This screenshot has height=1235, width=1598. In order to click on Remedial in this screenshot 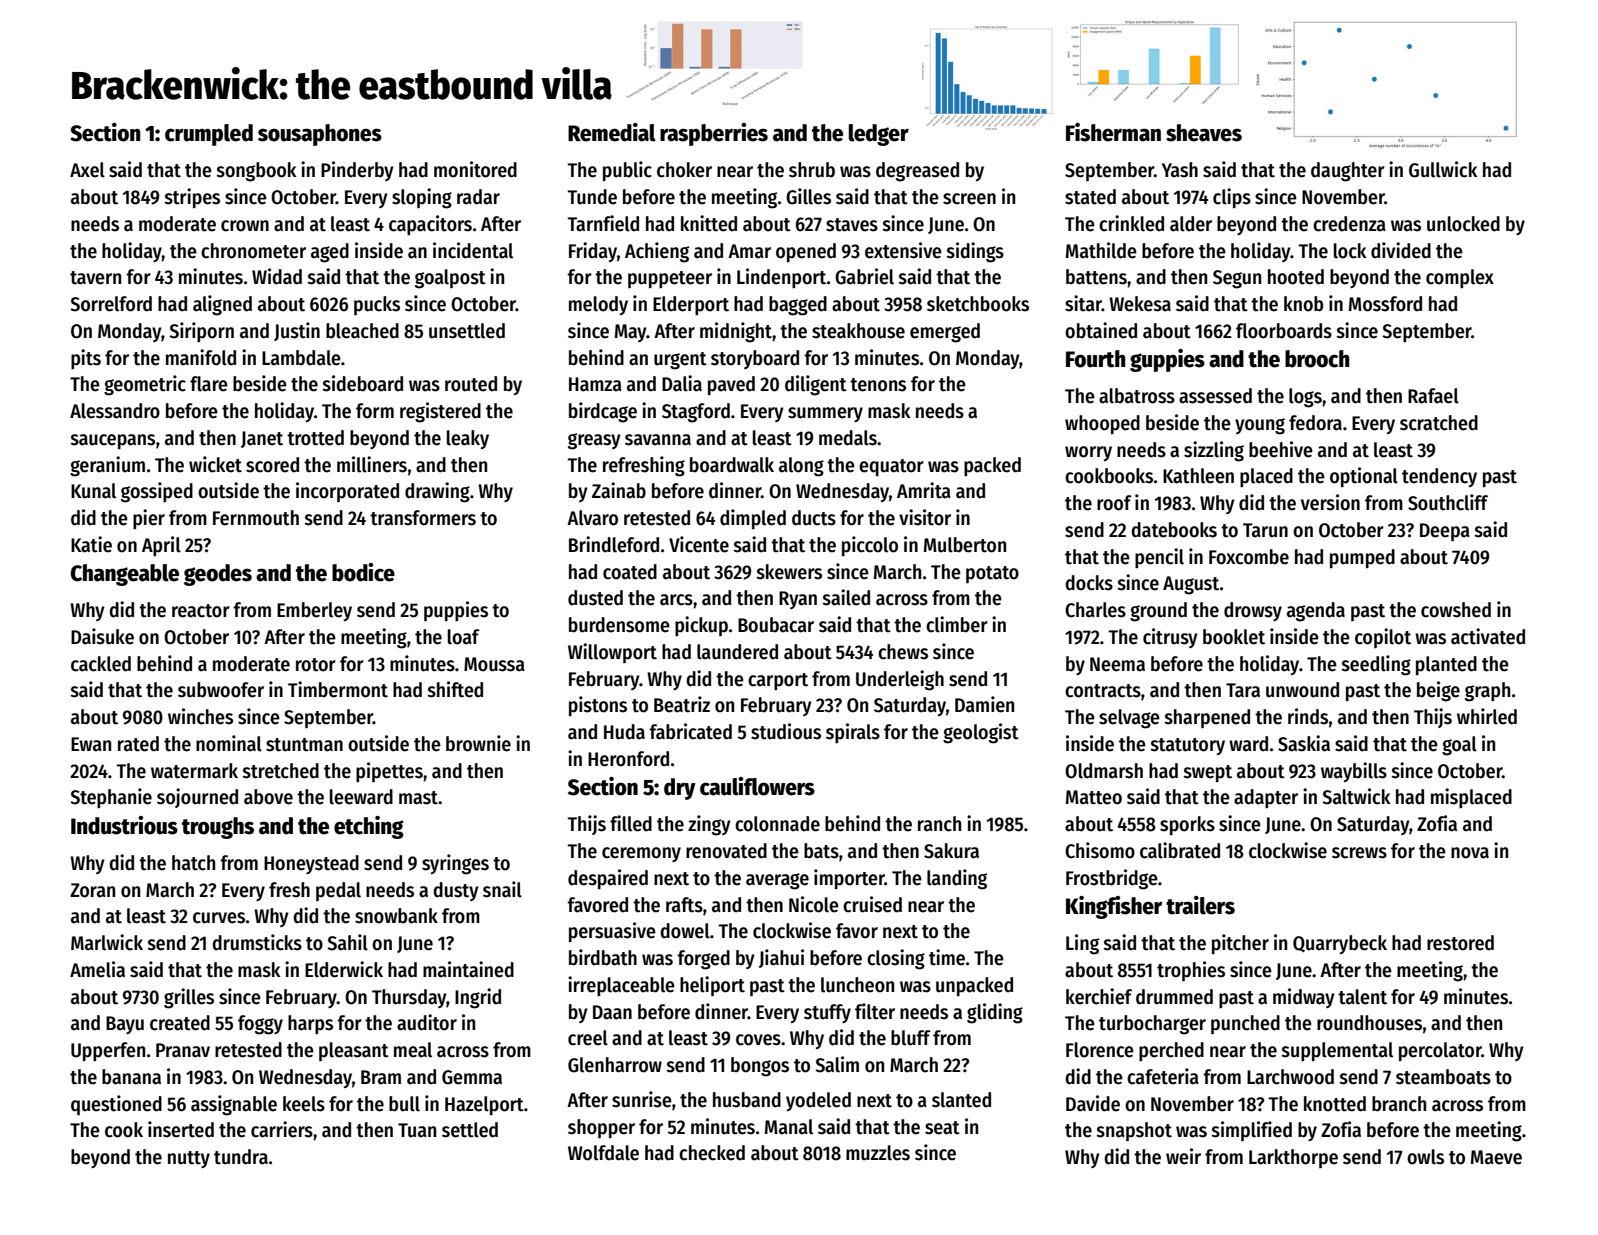, I will do `click(612, 132)`.
